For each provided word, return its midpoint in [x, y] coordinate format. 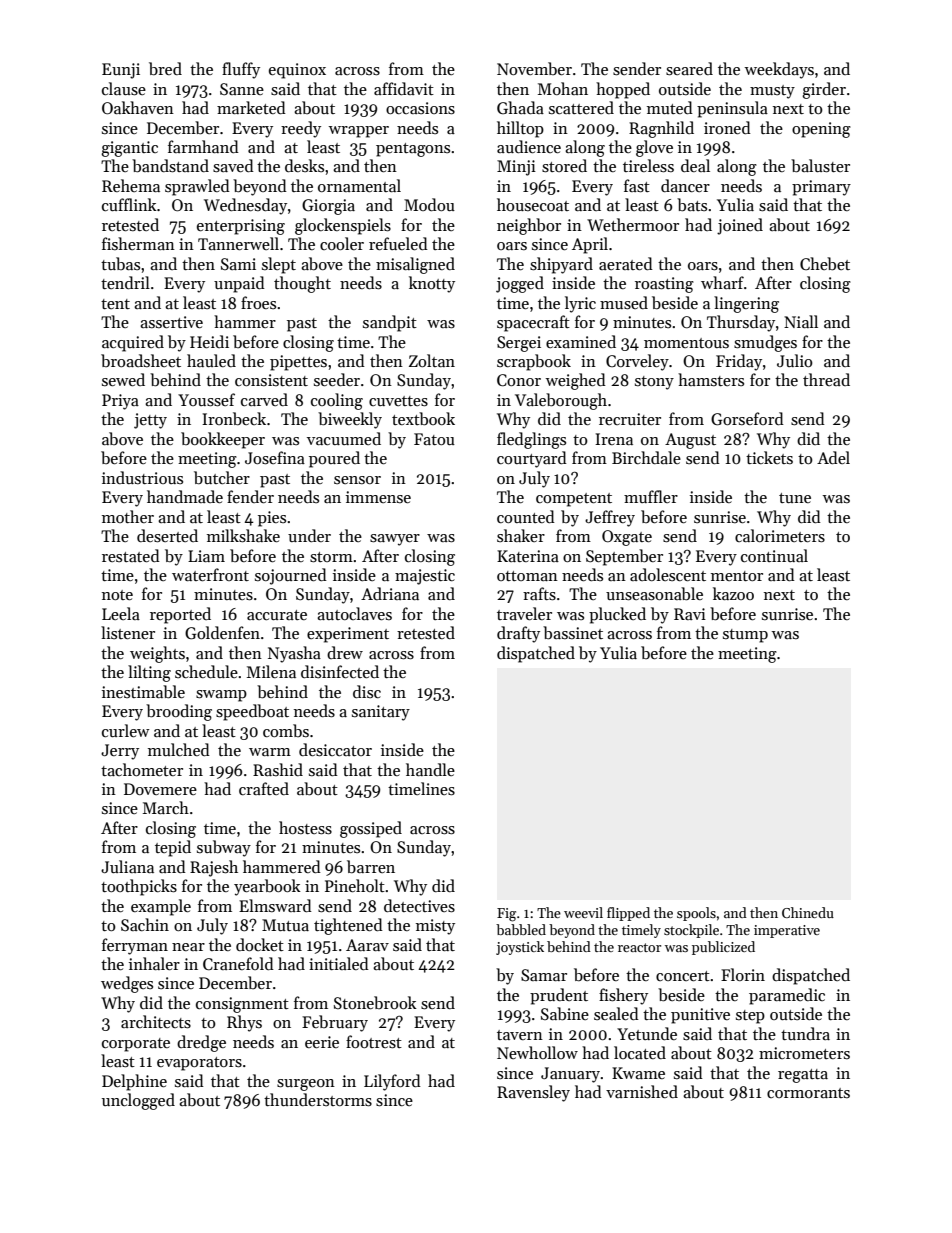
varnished [642, 1092]
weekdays [779, 70]
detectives [419, 906]
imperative [787, 931]
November [534, 68]
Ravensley [533, 1093]
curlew [126, 730]
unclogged [138, 1101]
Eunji [121, 71]
